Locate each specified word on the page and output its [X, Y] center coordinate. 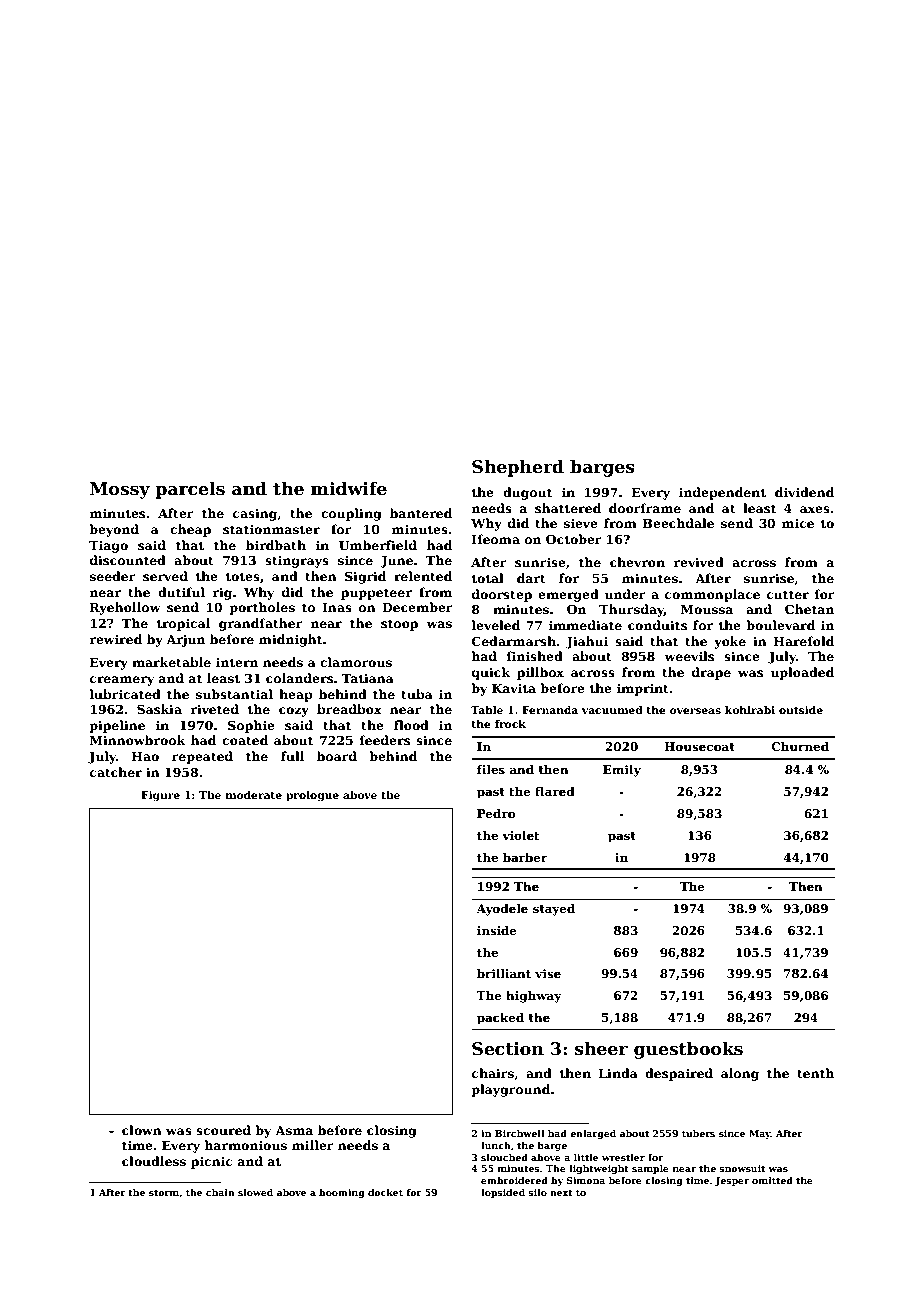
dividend [804, 492]
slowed [255, 1192]
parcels [190, 490]
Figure [160, 796]
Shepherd [518, 468]
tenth [815, 1073]
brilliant [504, 973]
